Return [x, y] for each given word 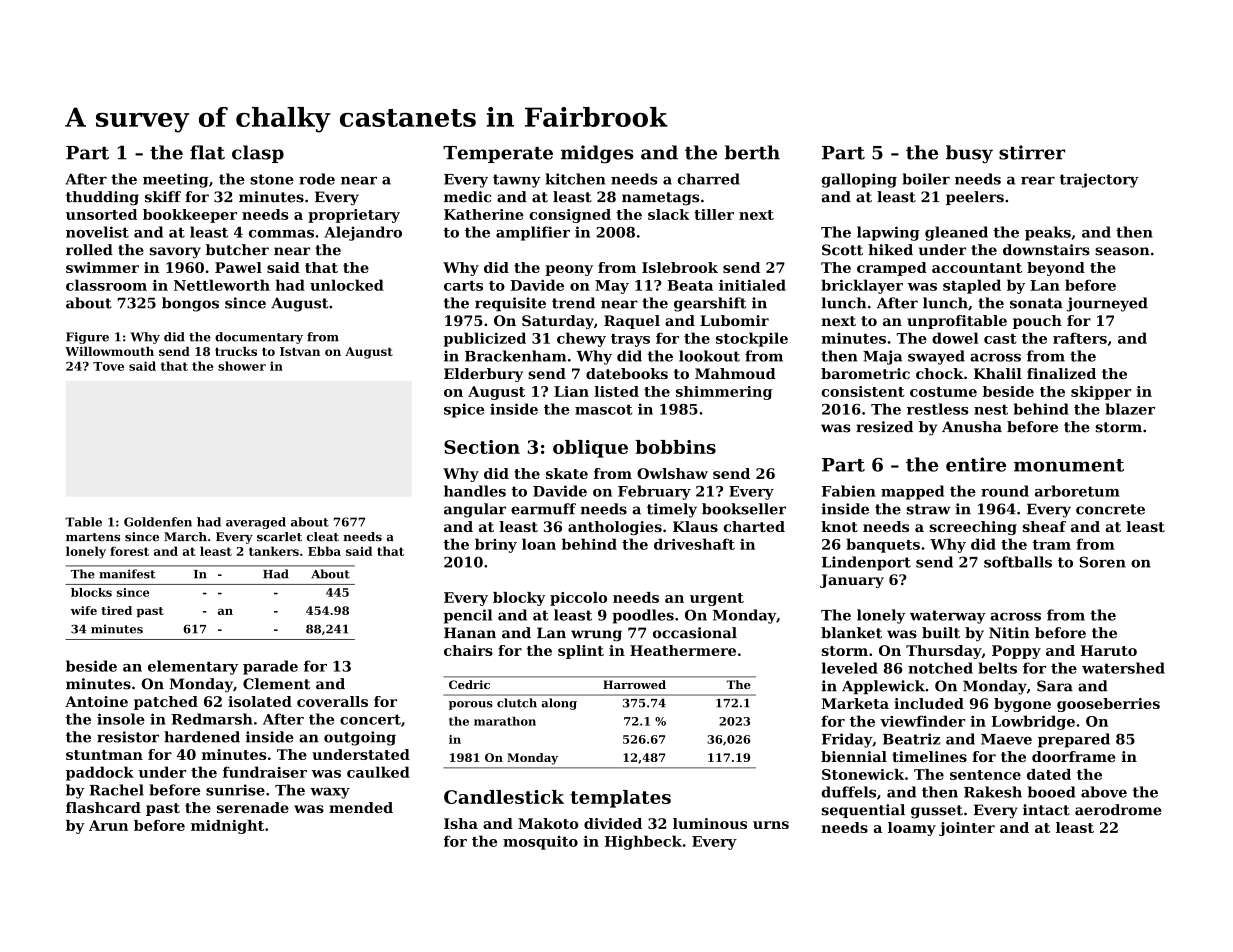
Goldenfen [158, 522]
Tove [108, 366]
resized [884, 427]
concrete [1110, 509]
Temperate [498, 154]
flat [207, 152]
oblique [590, 449]
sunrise [235, 790]
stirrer [1032, 152]
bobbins [675, 447]
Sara [1055, 686]
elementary [193, 667]
